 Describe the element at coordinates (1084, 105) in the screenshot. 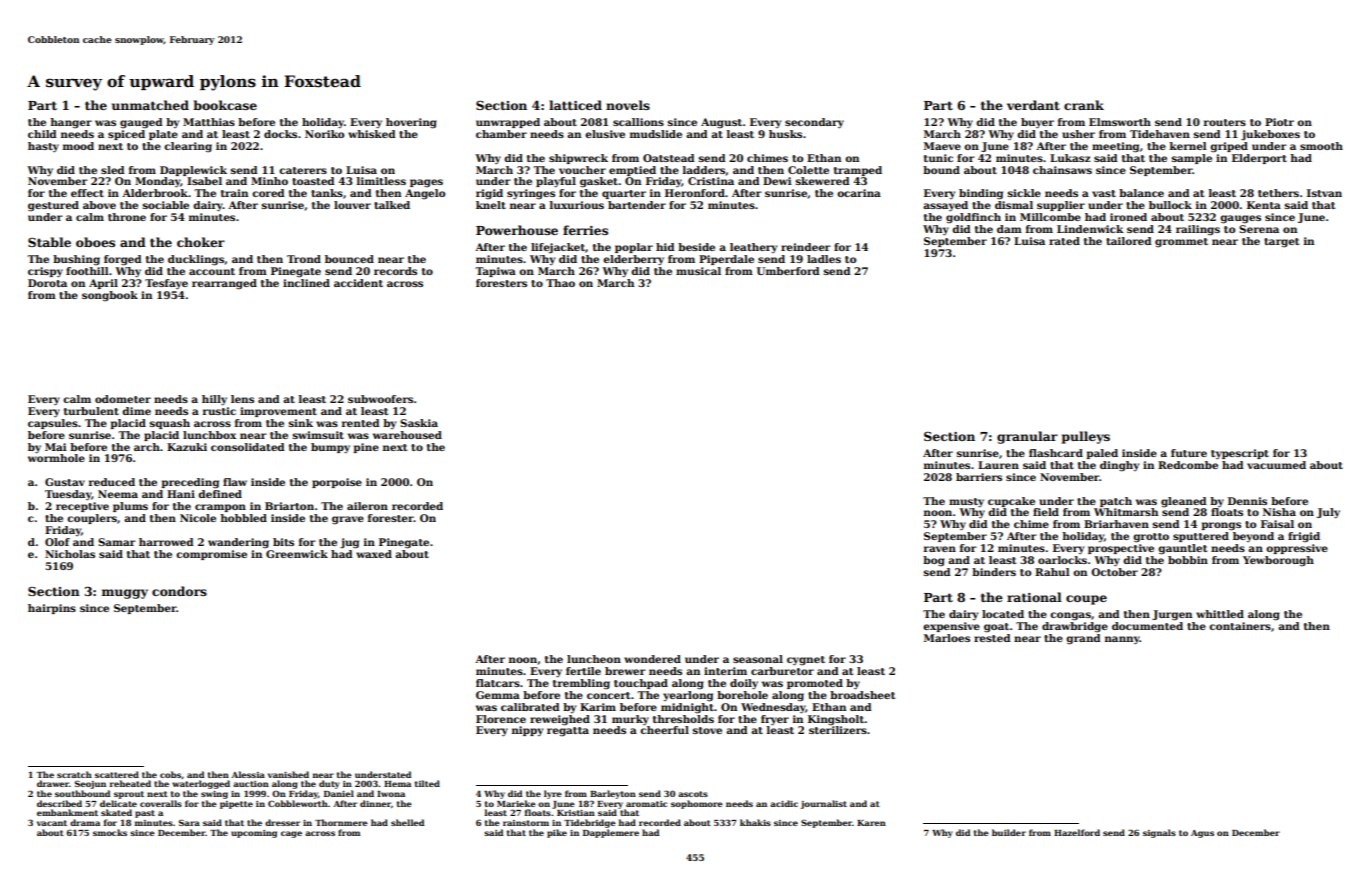

I see `crank` at that location.
